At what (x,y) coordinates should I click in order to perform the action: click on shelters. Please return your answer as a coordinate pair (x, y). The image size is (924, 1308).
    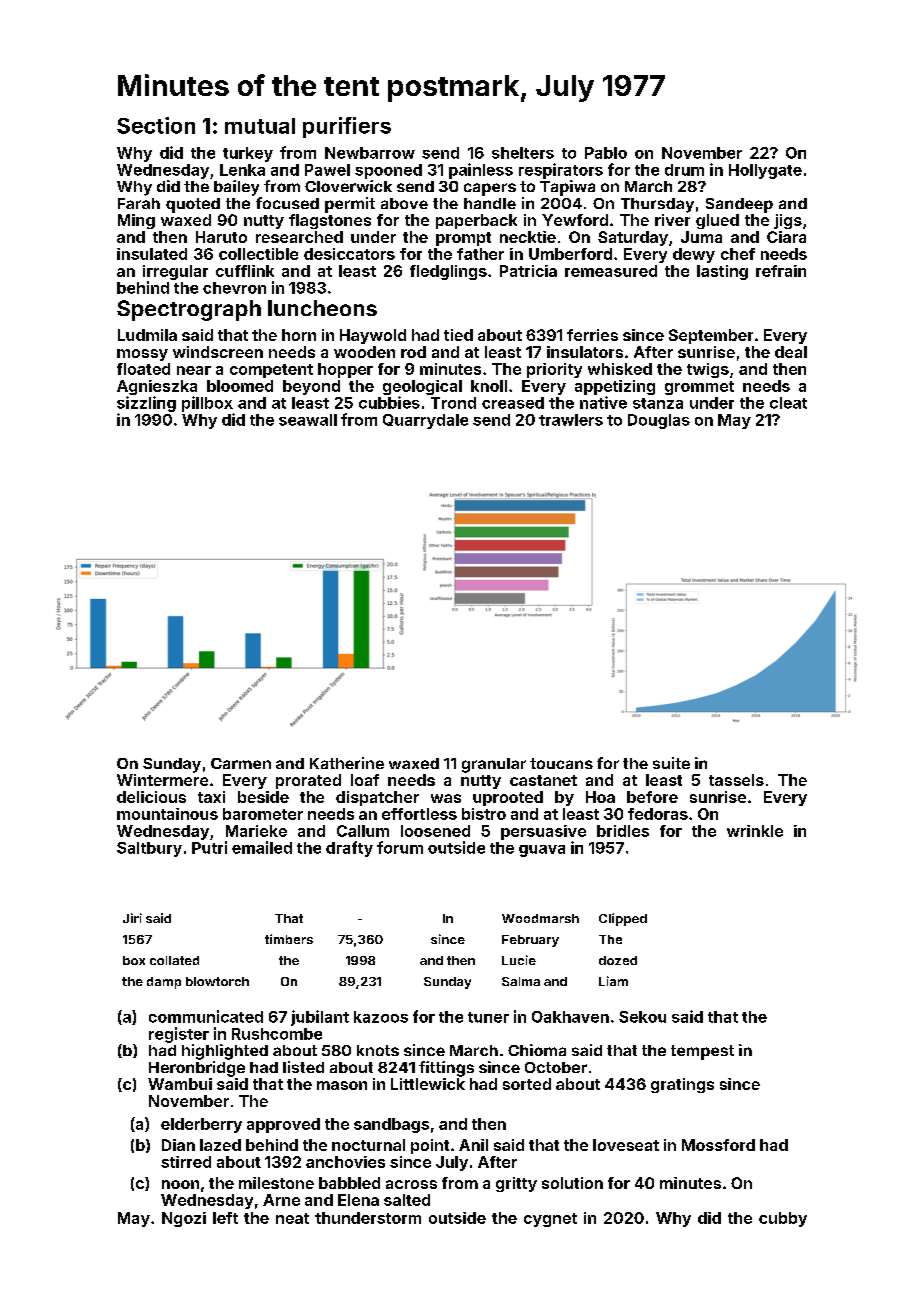
    Looking at the image, I should click on (523, 153).
